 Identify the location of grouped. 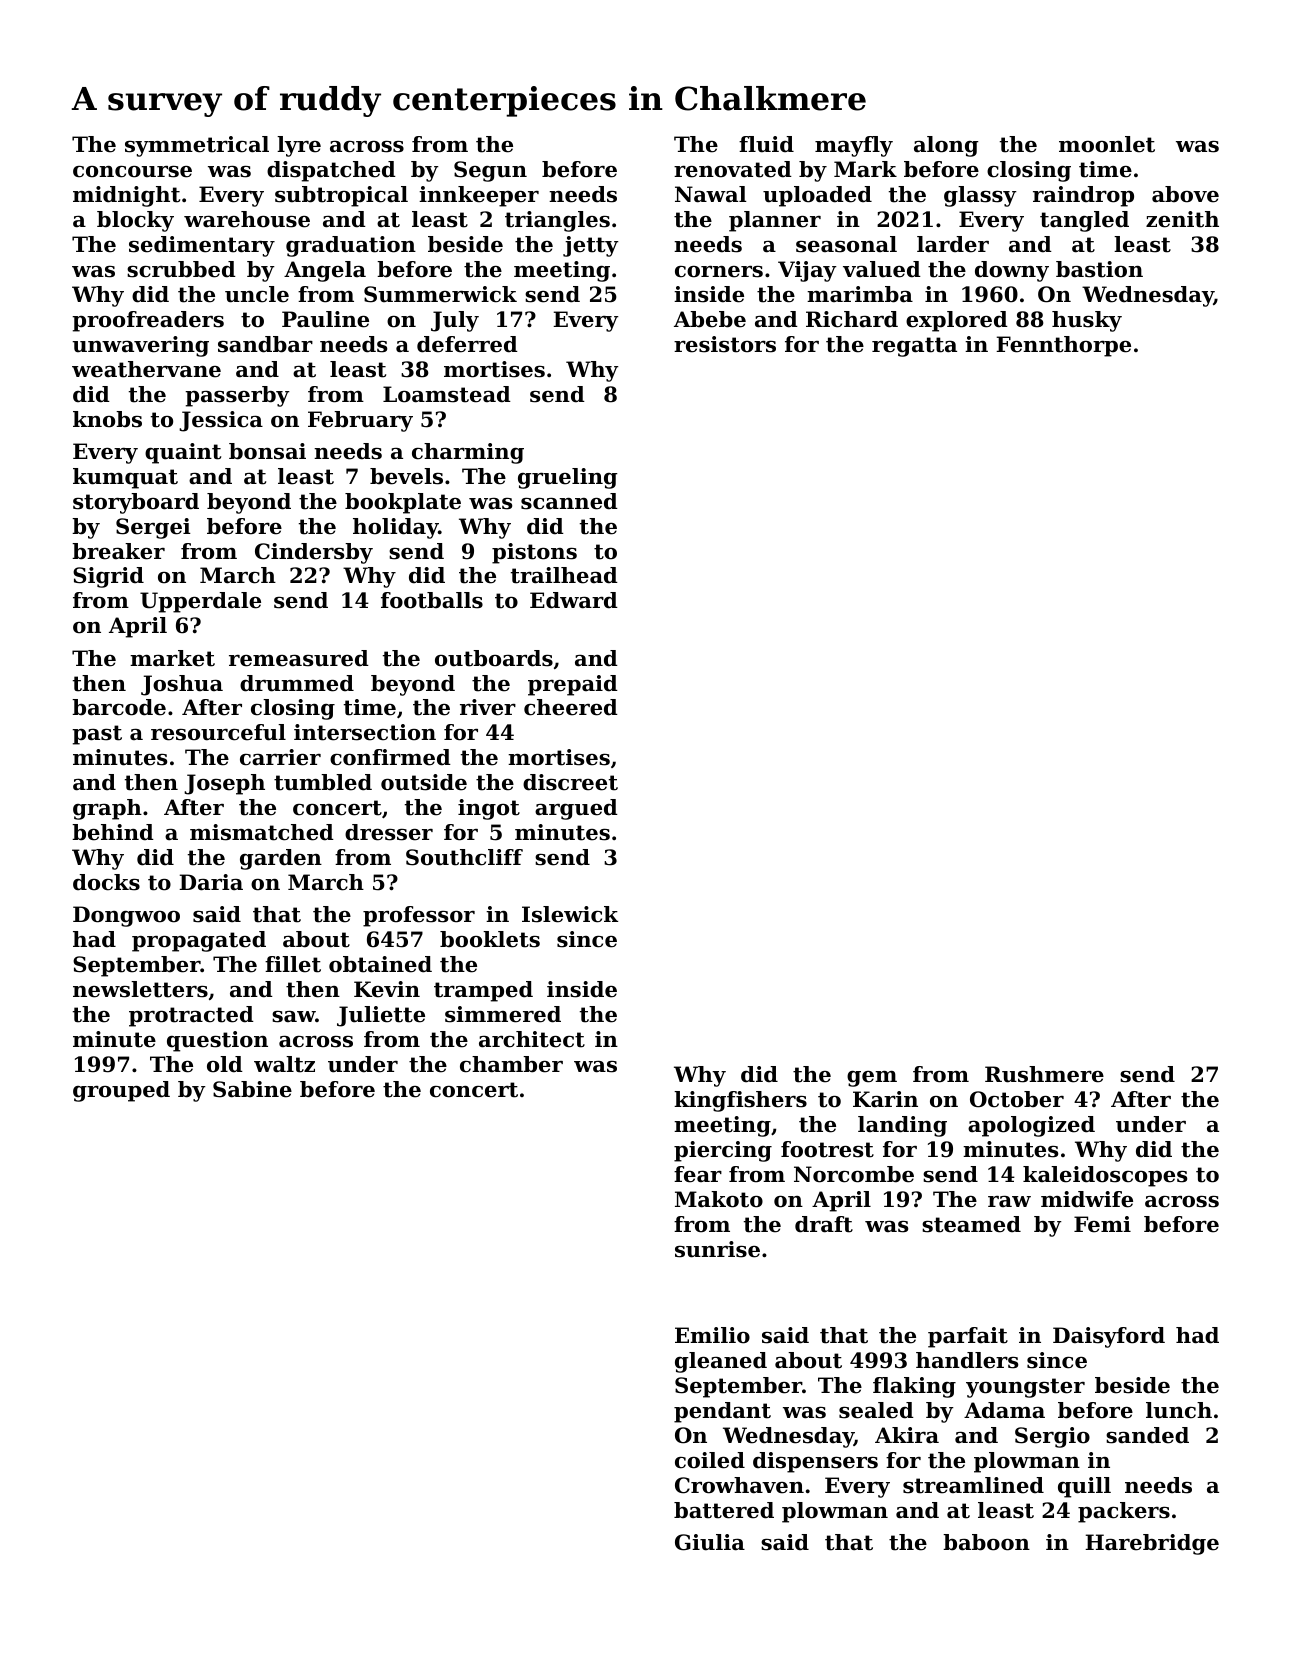
(121, 1091).
